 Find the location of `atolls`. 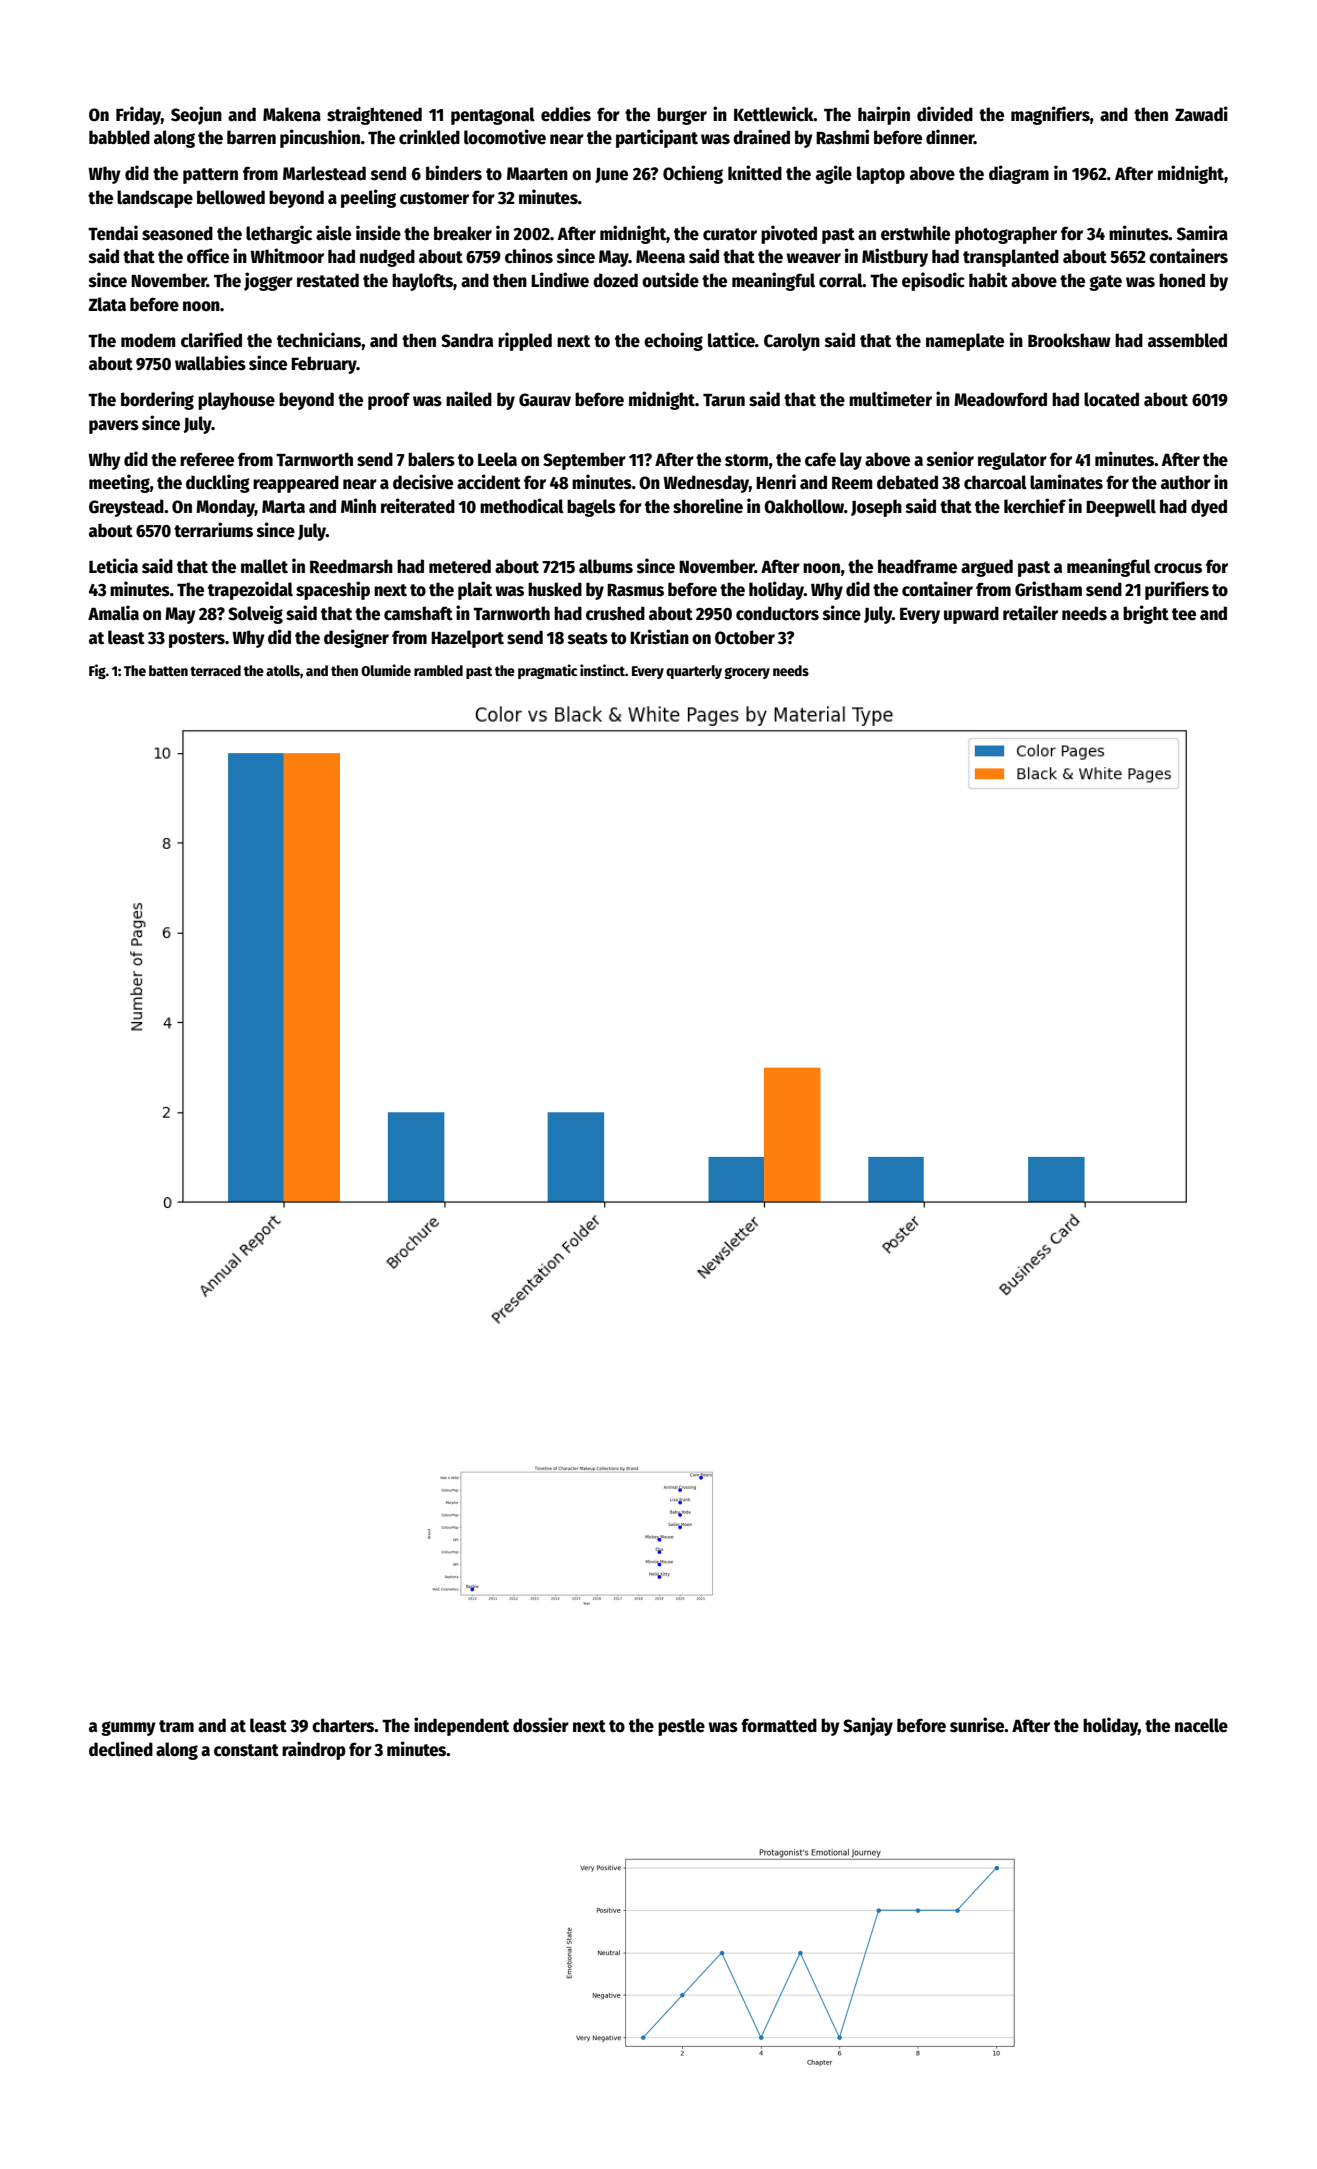

atolls is located at coordinates (283, 670).
